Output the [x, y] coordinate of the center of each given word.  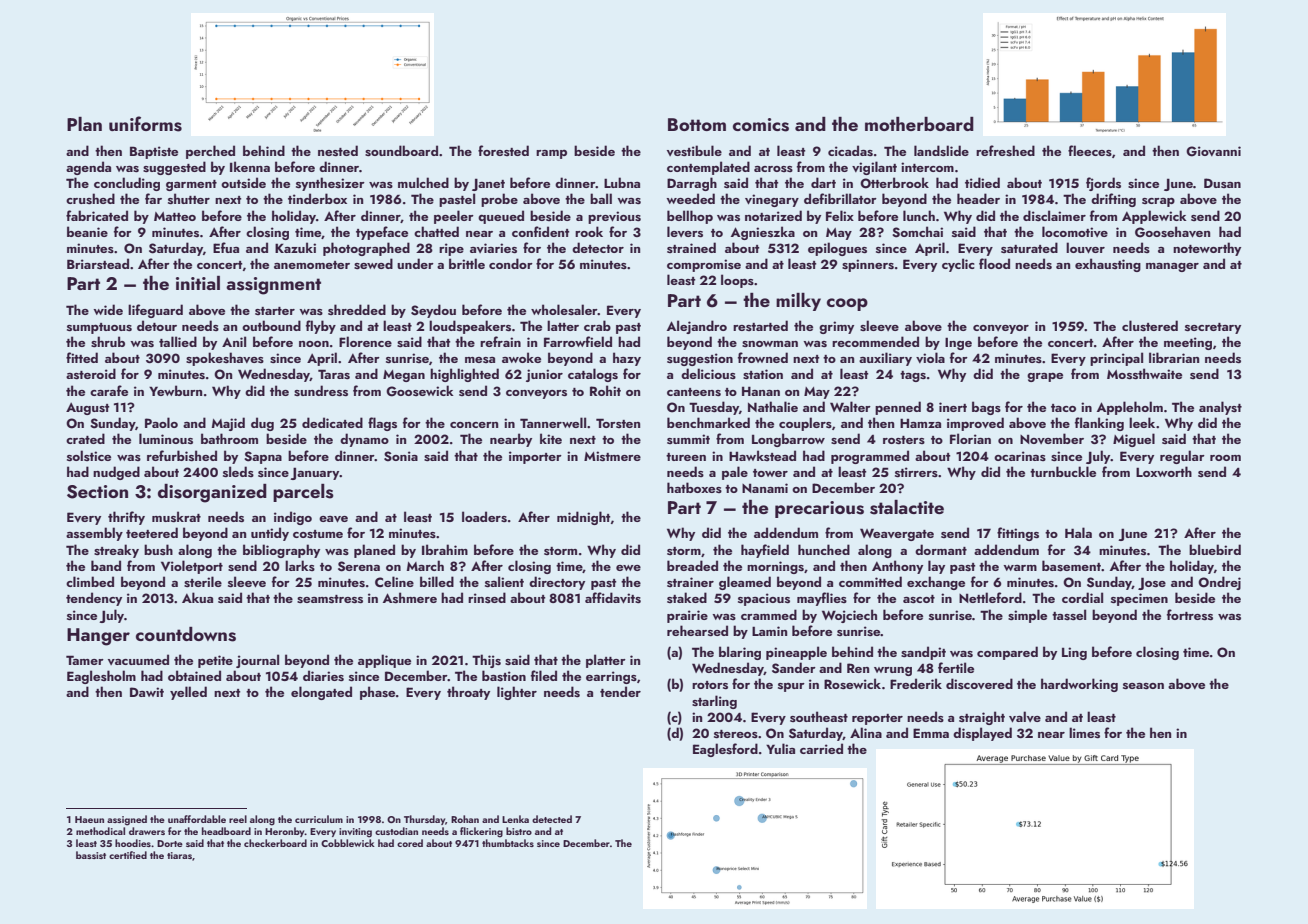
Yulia [780, 748]
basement [1071, 565]
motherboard [919, 124]
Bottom [697, 124]
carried [821, 748]
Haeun [89, 819]
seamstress [330, 599]
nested [338, 150]
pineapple [796, 653]
